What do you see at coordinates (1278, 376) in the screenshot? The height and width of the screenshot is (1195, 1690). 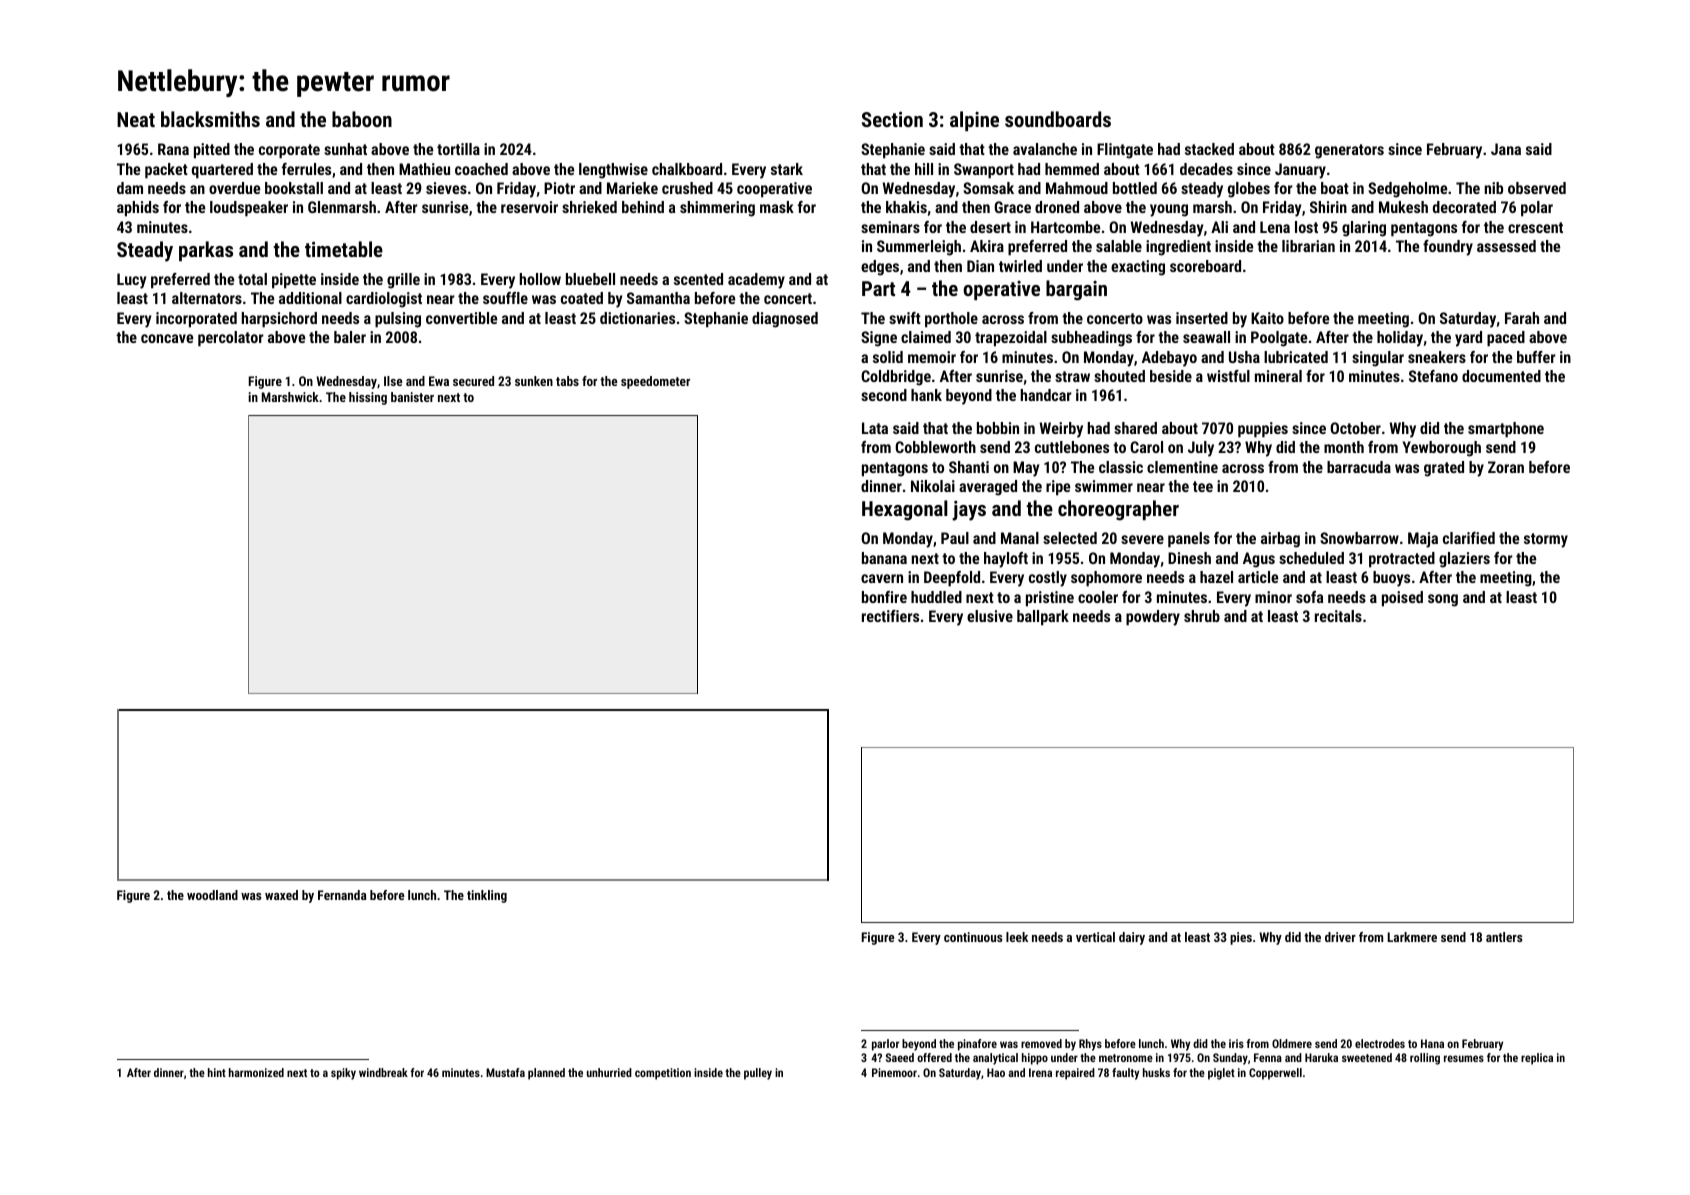 I see `mineral` at bounding box center [1278, 376].
